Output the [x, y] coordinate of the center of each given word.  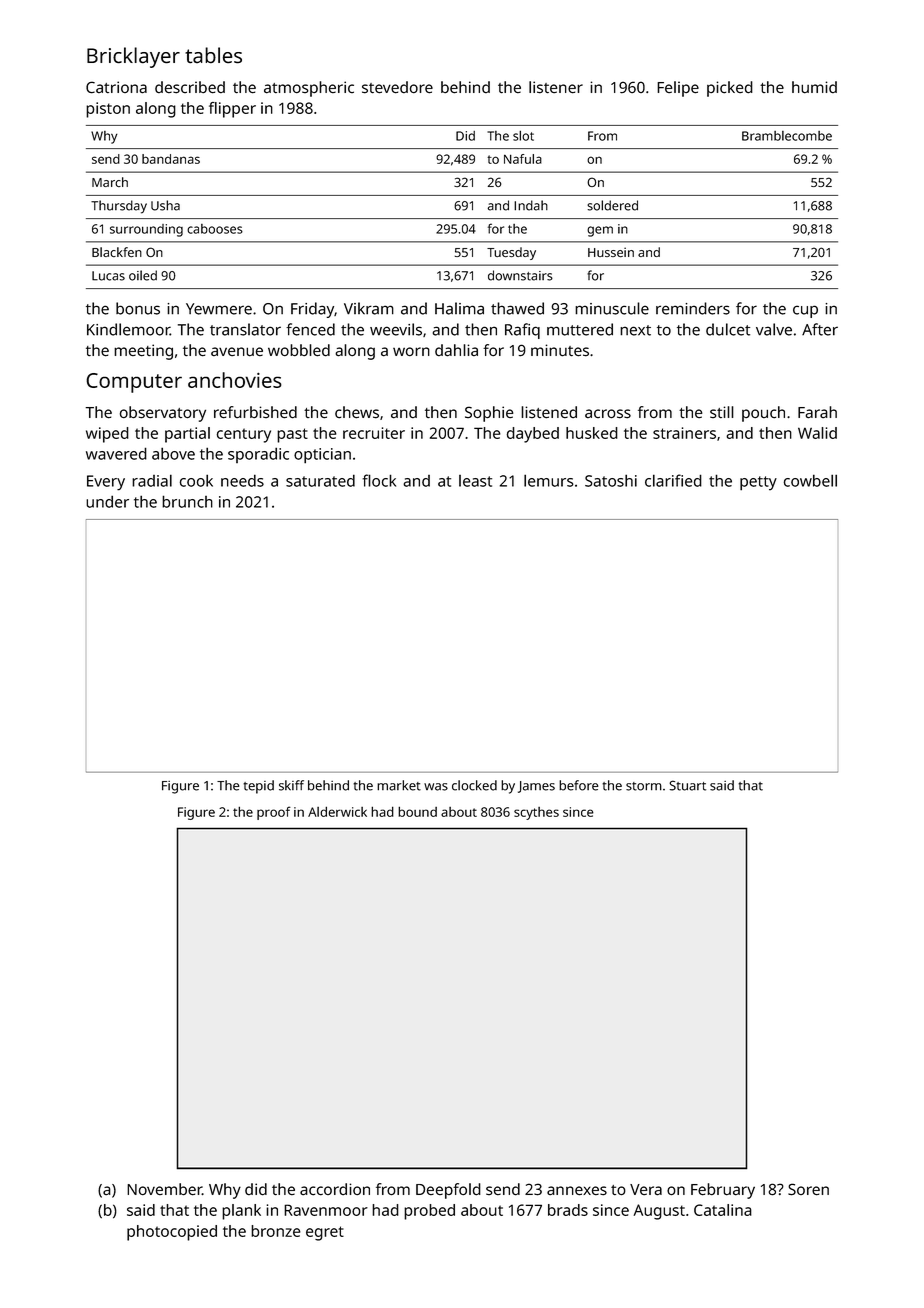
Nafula [523, 159]
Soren [808, 1189]
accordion [335, 1189]
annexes [577, 1191]
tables [213, 55]
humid [814, 87]
